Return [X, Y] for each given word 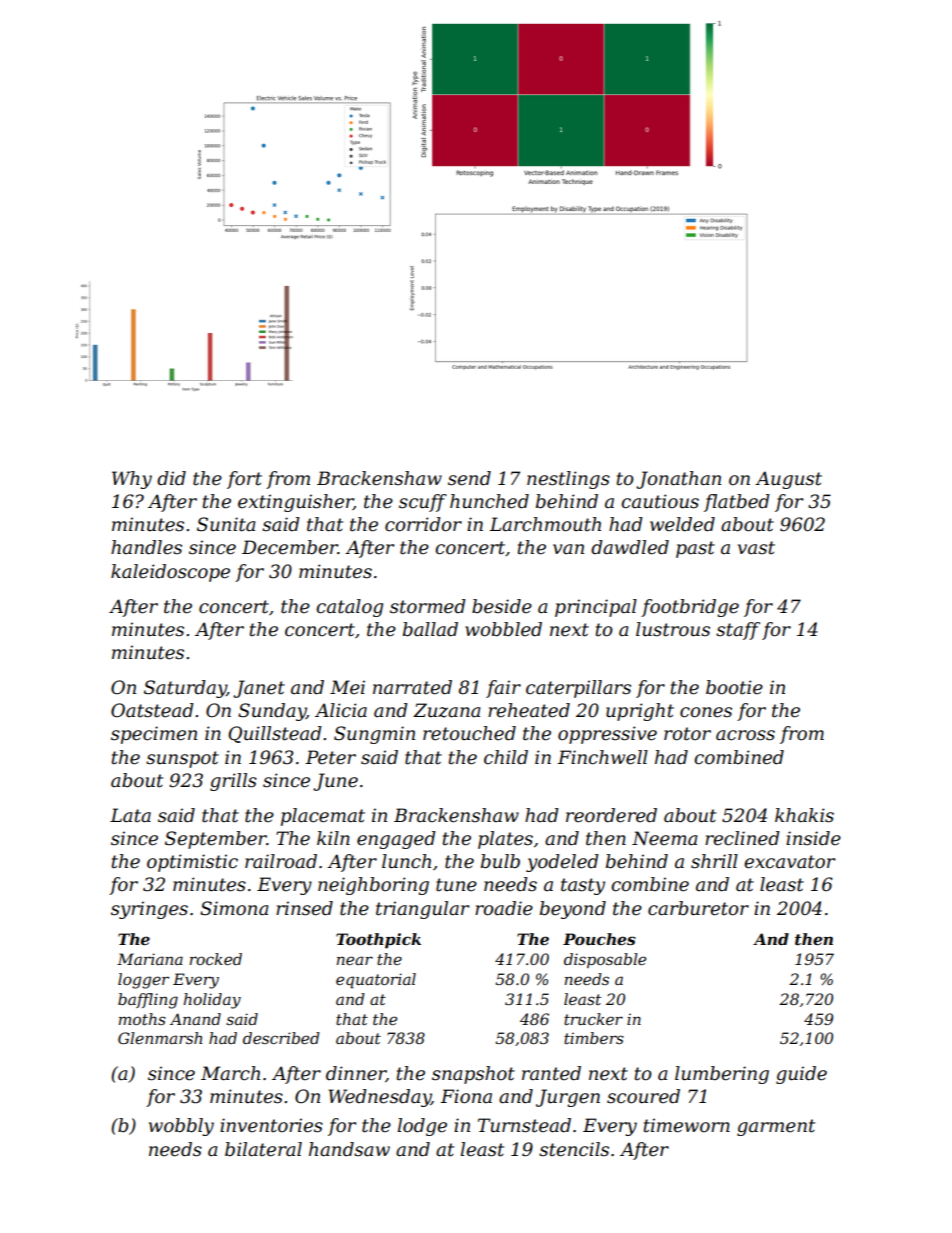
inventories [271, 1125]
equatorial [376, 981]
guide [801, 1075]
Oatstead [152, 710]
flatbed [737, 503]
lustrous [673, 629]
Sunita [226, 524]
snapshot [473, 1075]
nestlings [568, 480]
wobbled [503, 629]
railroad [281, 861]
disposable [605, 960]
